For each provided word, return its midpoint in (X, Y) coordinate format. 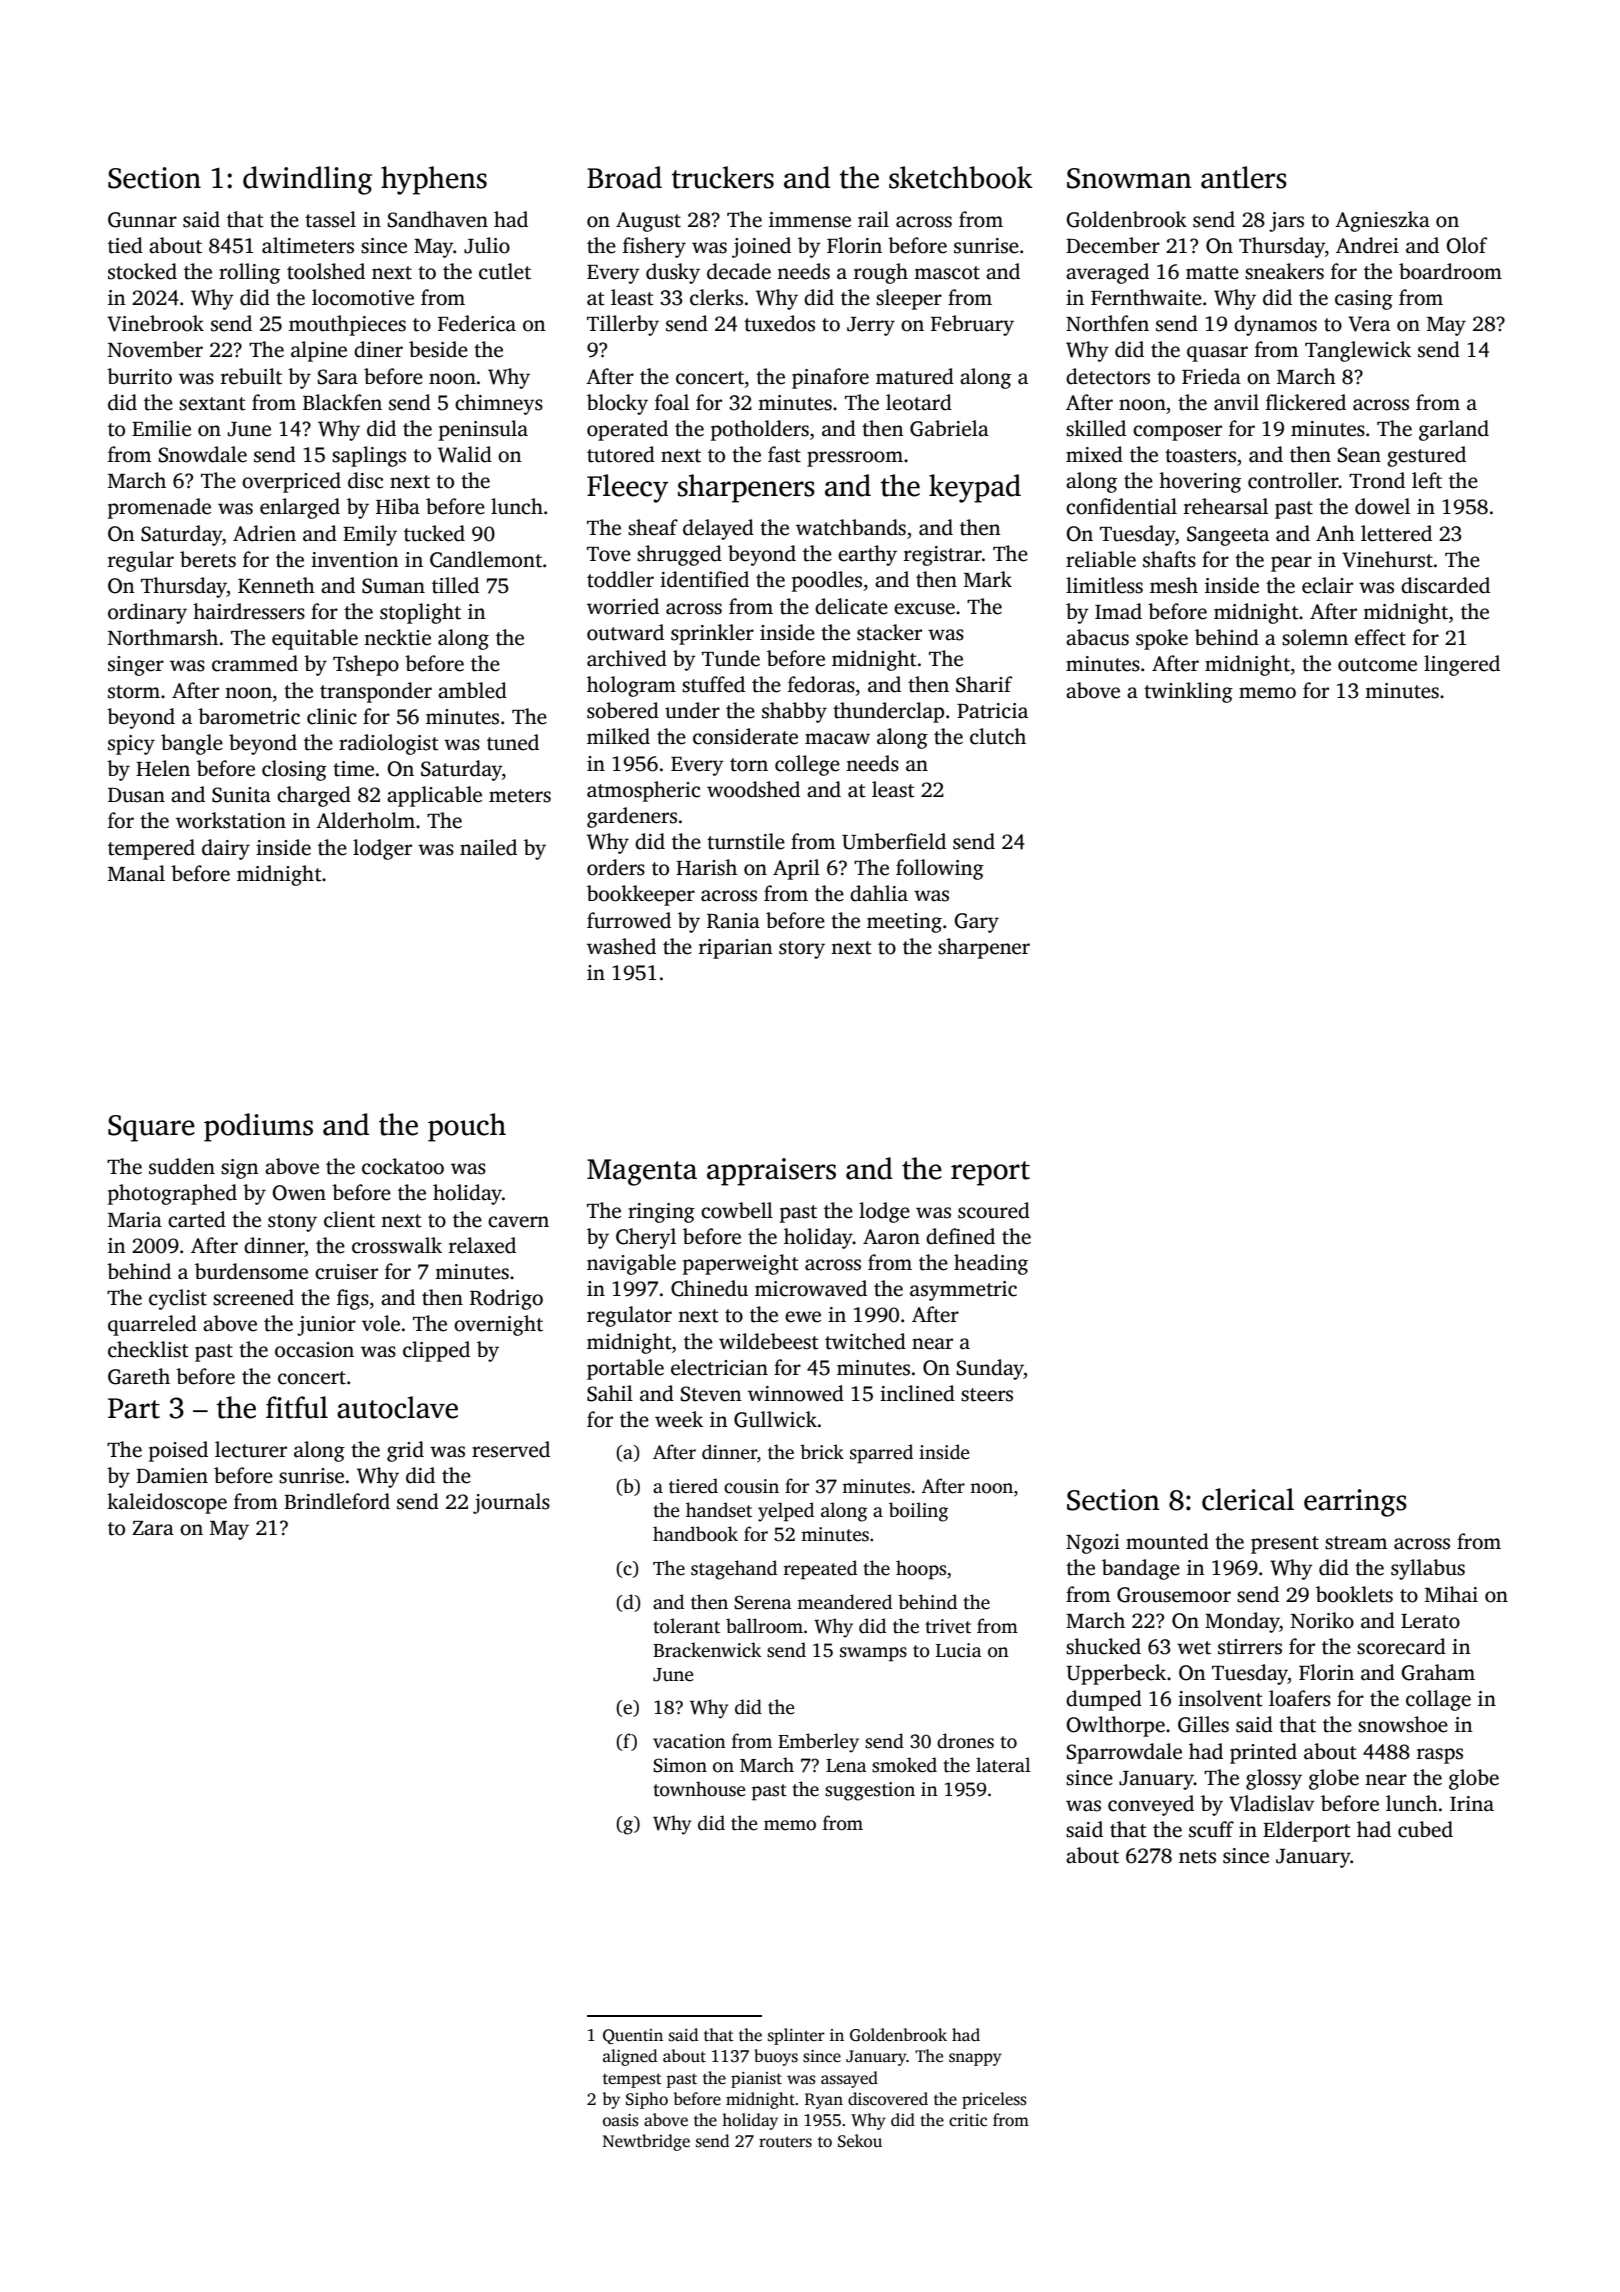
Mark (988, 579)
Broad (624, 177)
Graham (1438, 1672)
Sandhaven (437, 219)
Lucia (959, 1650)
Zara (153, 1528)
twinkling (1188, 692)
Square (151, 1128)
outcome (1377, 665)
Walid (465, 454)
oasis (621, 2120)
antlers (1244, 177)
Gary (977, 923)
